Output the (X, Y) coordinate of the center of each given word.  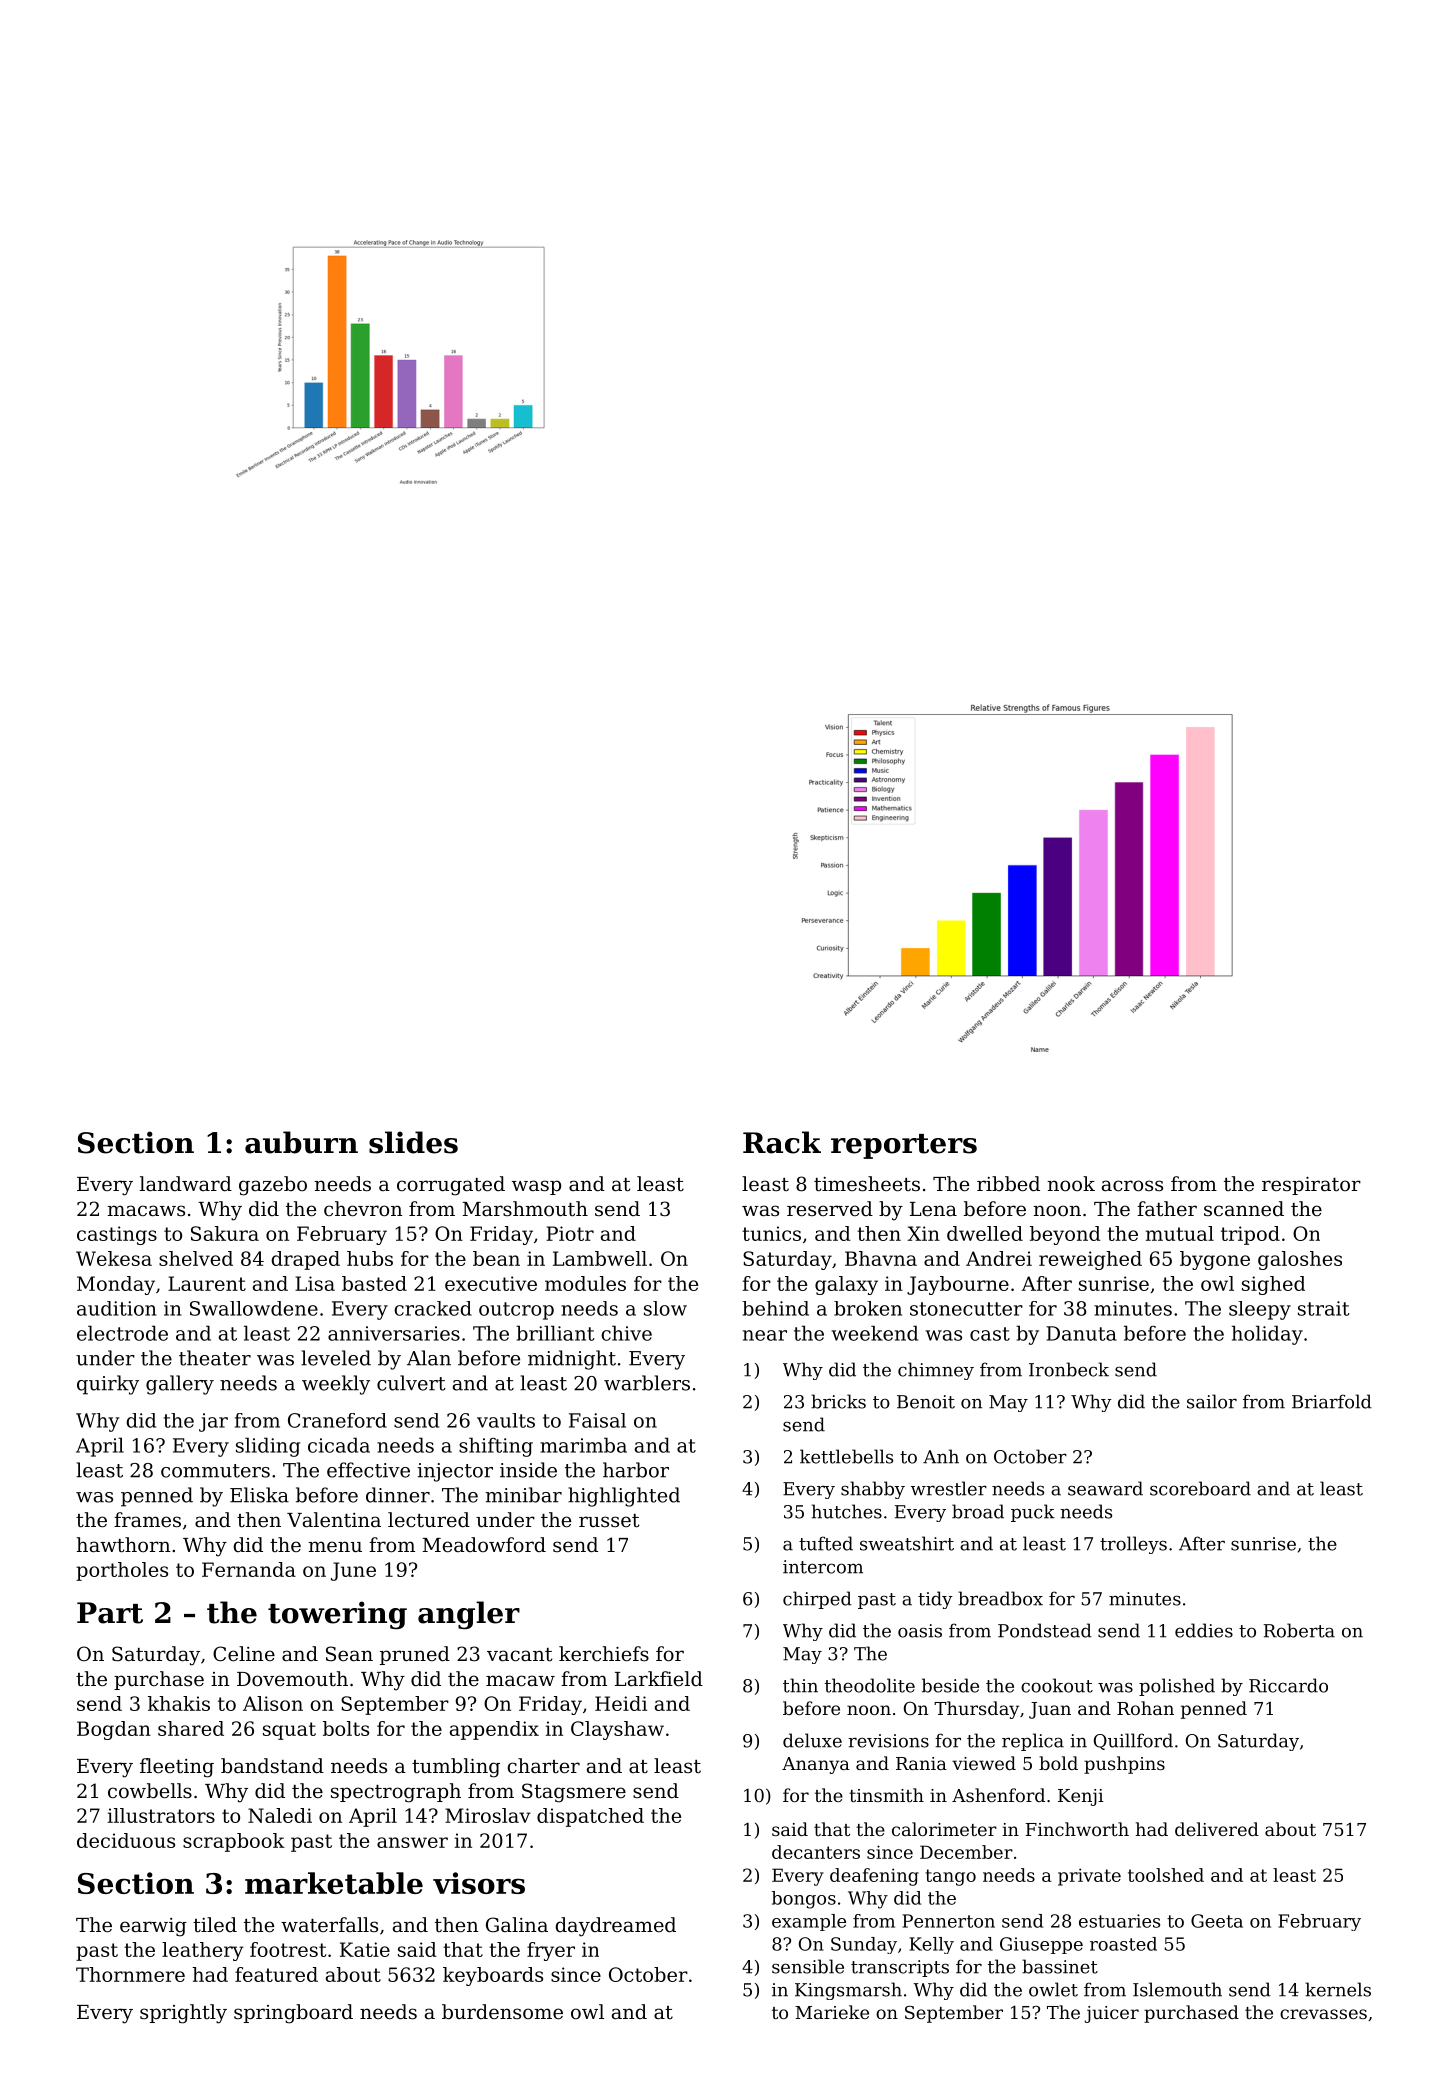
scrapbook (234, 1842)
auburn (301, 1142)
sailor (1212, 1401)
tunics (771, 1233)
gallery (180, 1385)
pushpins (1124, 1765)
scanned (1244, 1209)
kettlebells (846, 1456)
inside (528, 1470)
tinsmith (886, 1795)
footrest (288, 1949)
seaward (1105, 1488)
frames (147, 1520)
